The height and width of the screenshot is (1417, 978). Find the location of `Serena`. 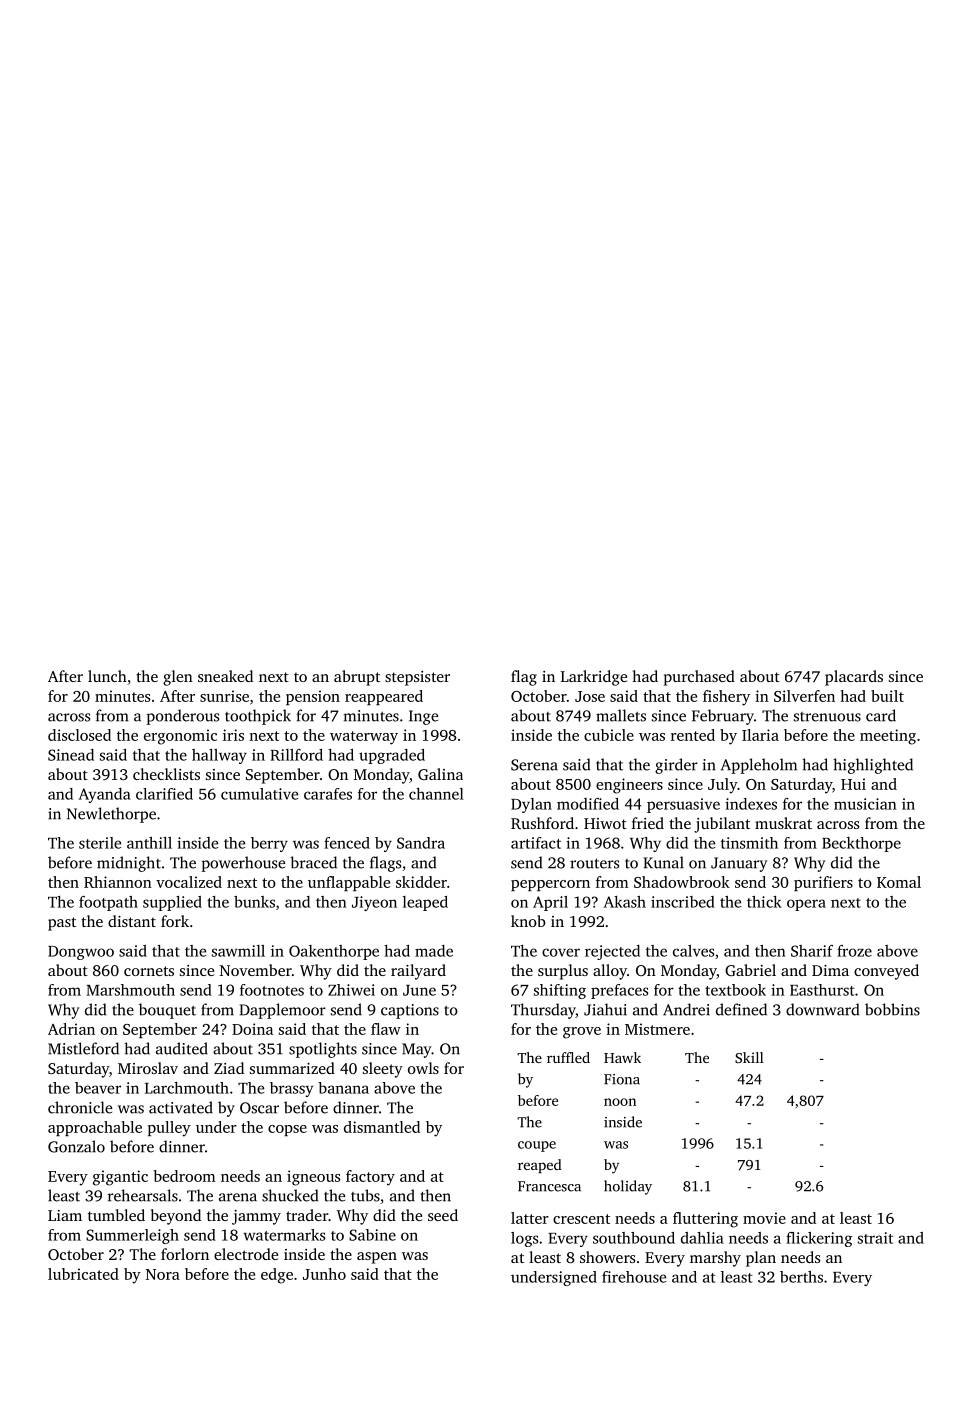

Serena is located at coordinates (534, 765).
